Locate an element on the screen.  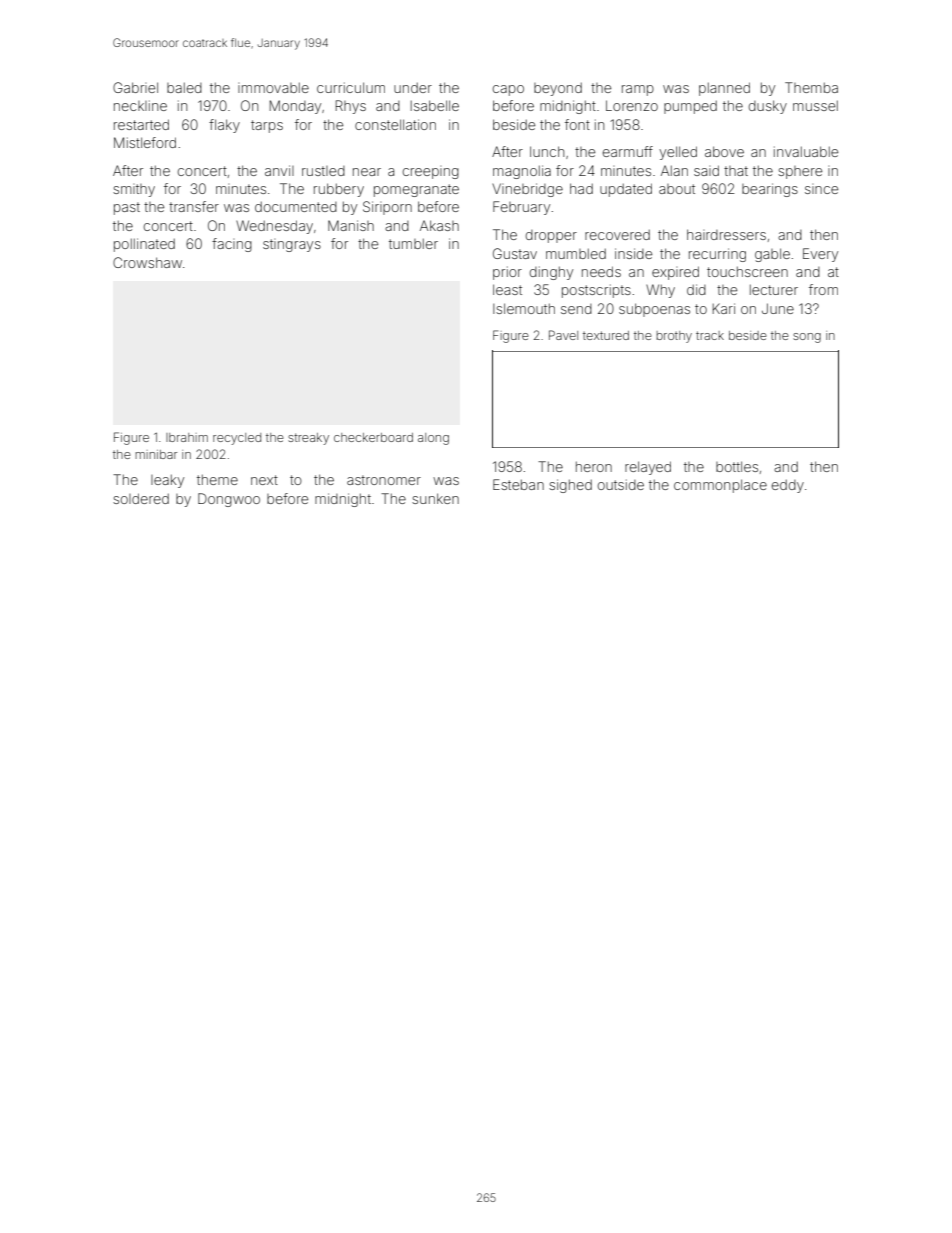
song is located at coordinates (807, 338).
